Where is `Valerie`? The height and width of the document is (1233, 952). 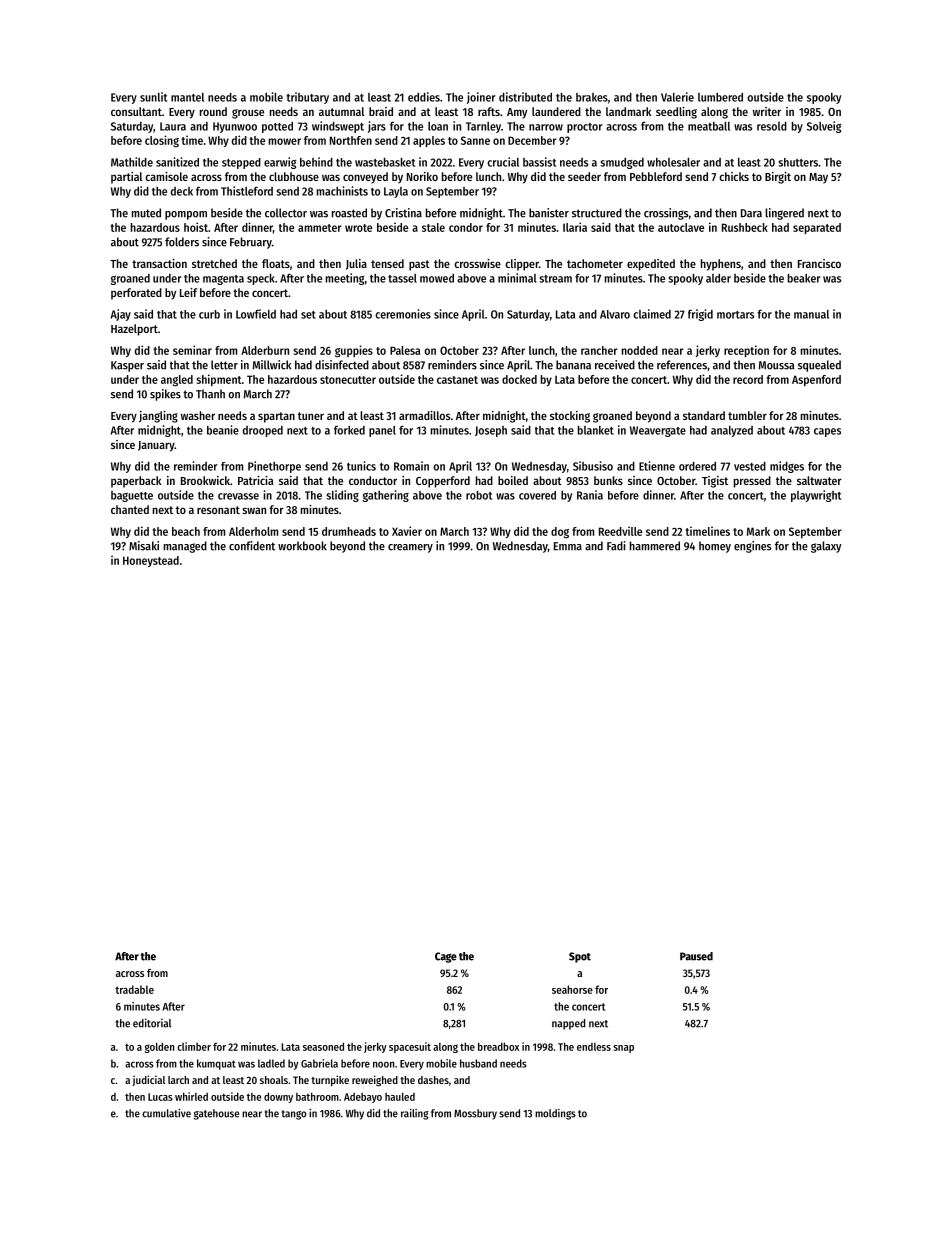
Valerie is located at coordinates (677, 97).
